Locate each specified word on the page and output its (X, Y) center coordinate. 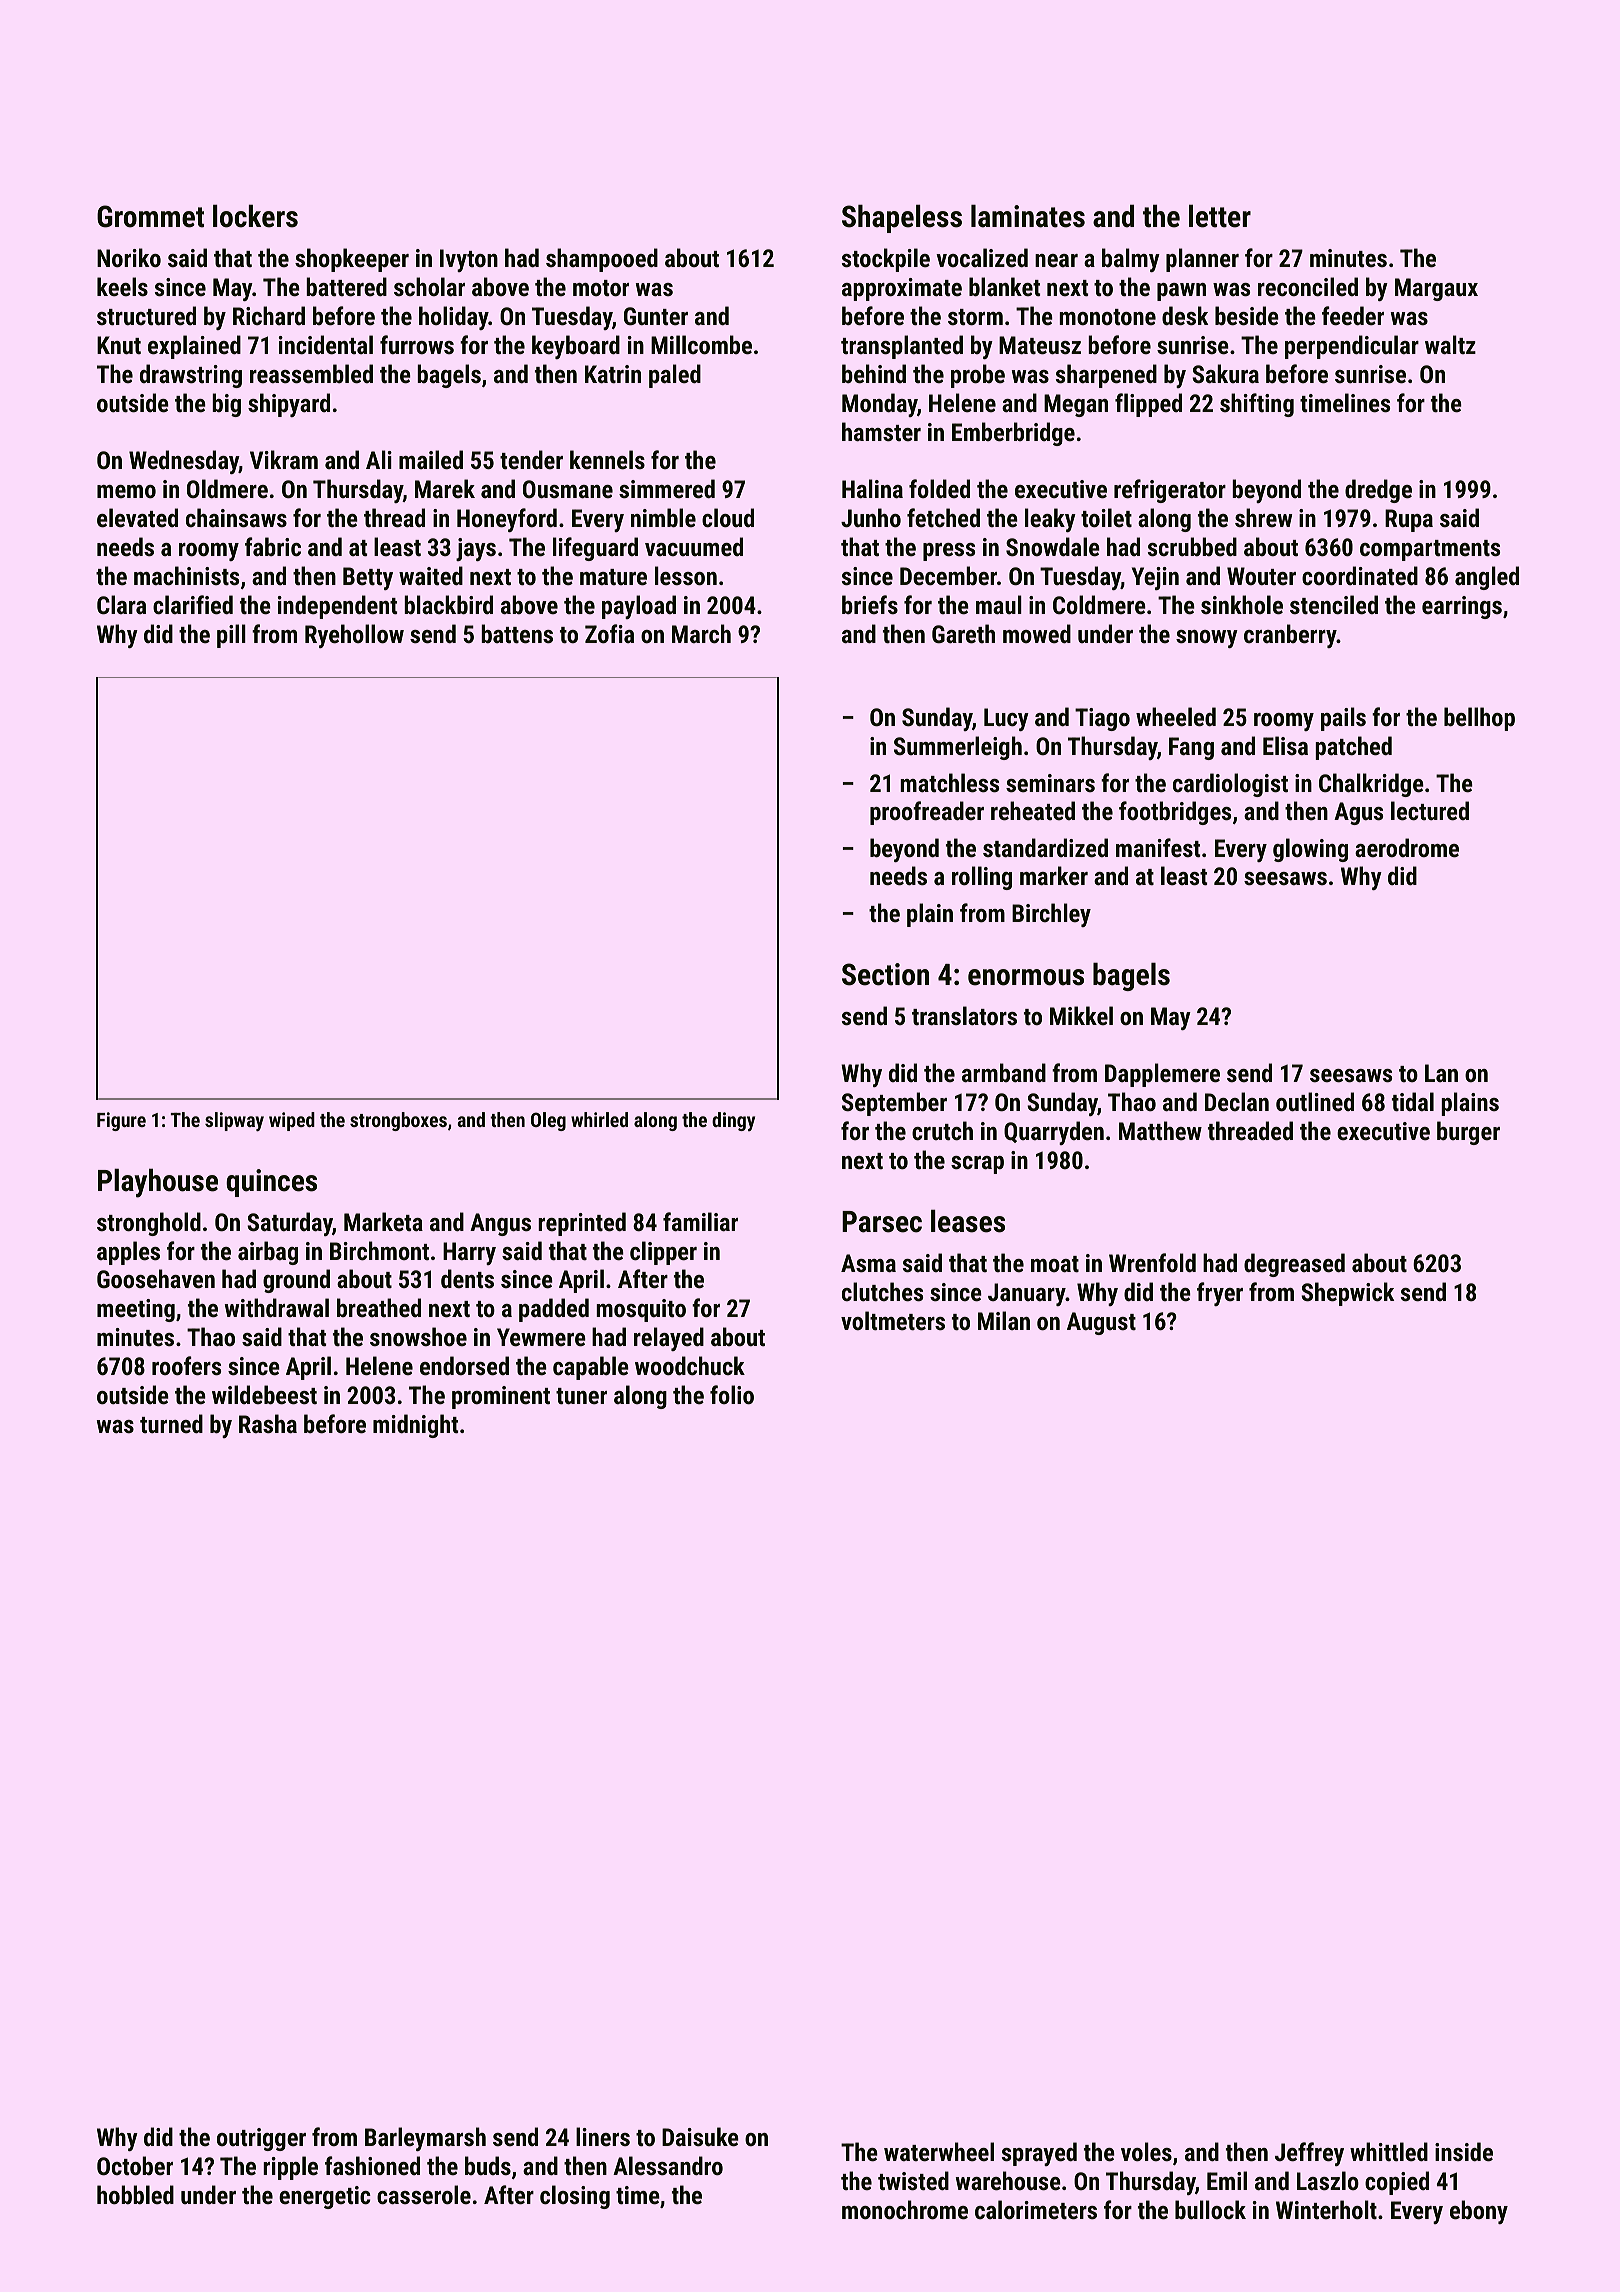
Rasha (268, 1423)
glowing (1310, 850)
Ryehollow (354, 636)
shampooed (602, 260)
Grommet (150, 216)
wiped (292, 1121)
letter (1220, 216)
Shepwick (1347, 1294)
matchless (949, 782)
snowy (1207, 639)
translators (964, 1015)
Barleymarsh (425, 2139)
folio (732, 1394)
